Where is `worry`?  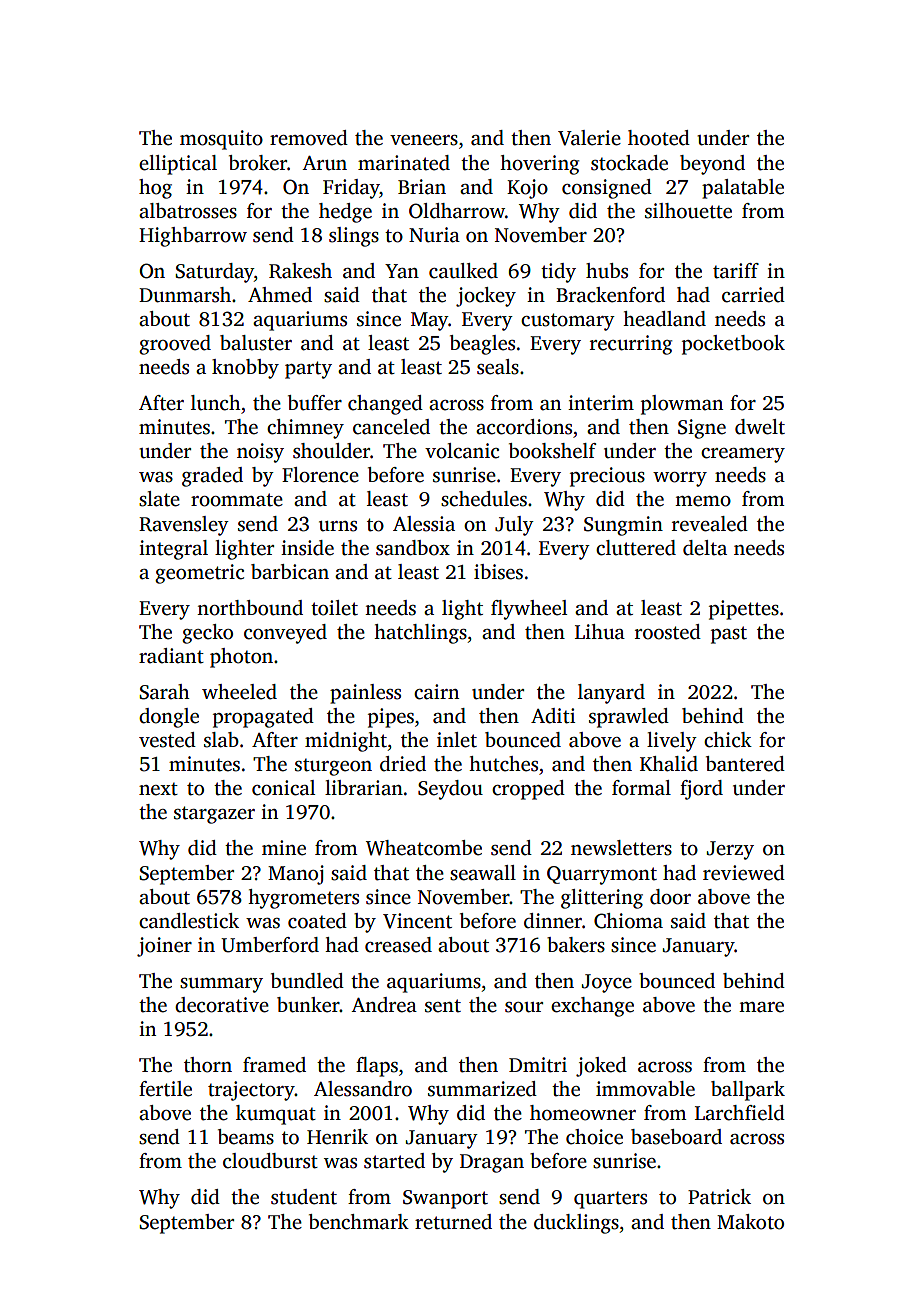
worry is located at coordinates (680, 479).
